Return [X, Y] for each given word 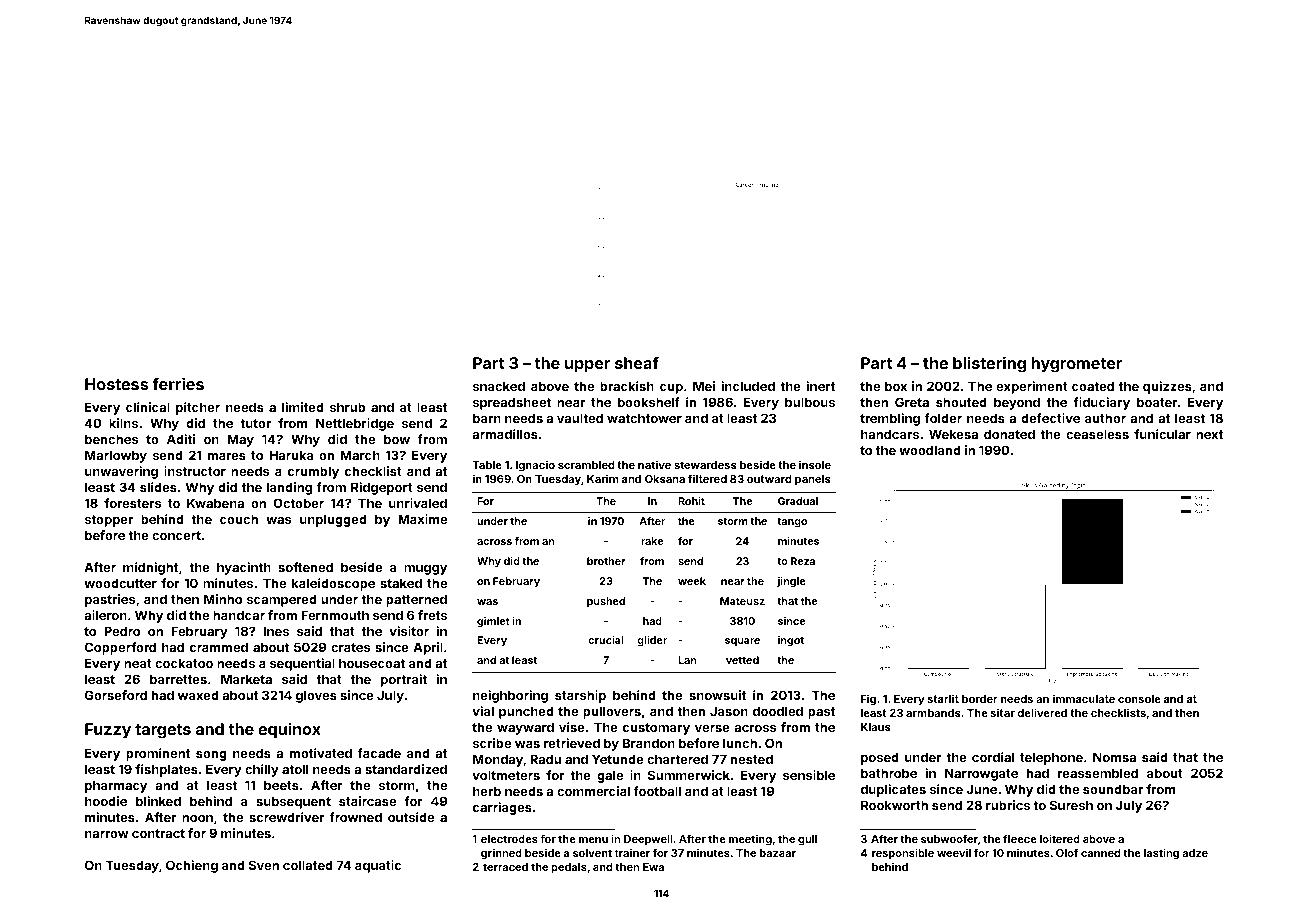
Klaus [876, 727]
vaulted [580, 418]
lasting [1161, 854]
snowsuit [717, 695]
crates [350, 647]
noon [197, 818]
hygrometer [1077, 365]
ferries [178, 383]
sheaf [637, 362]
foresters [132, 503]
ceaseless [1097, 434]
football [657, 791]
